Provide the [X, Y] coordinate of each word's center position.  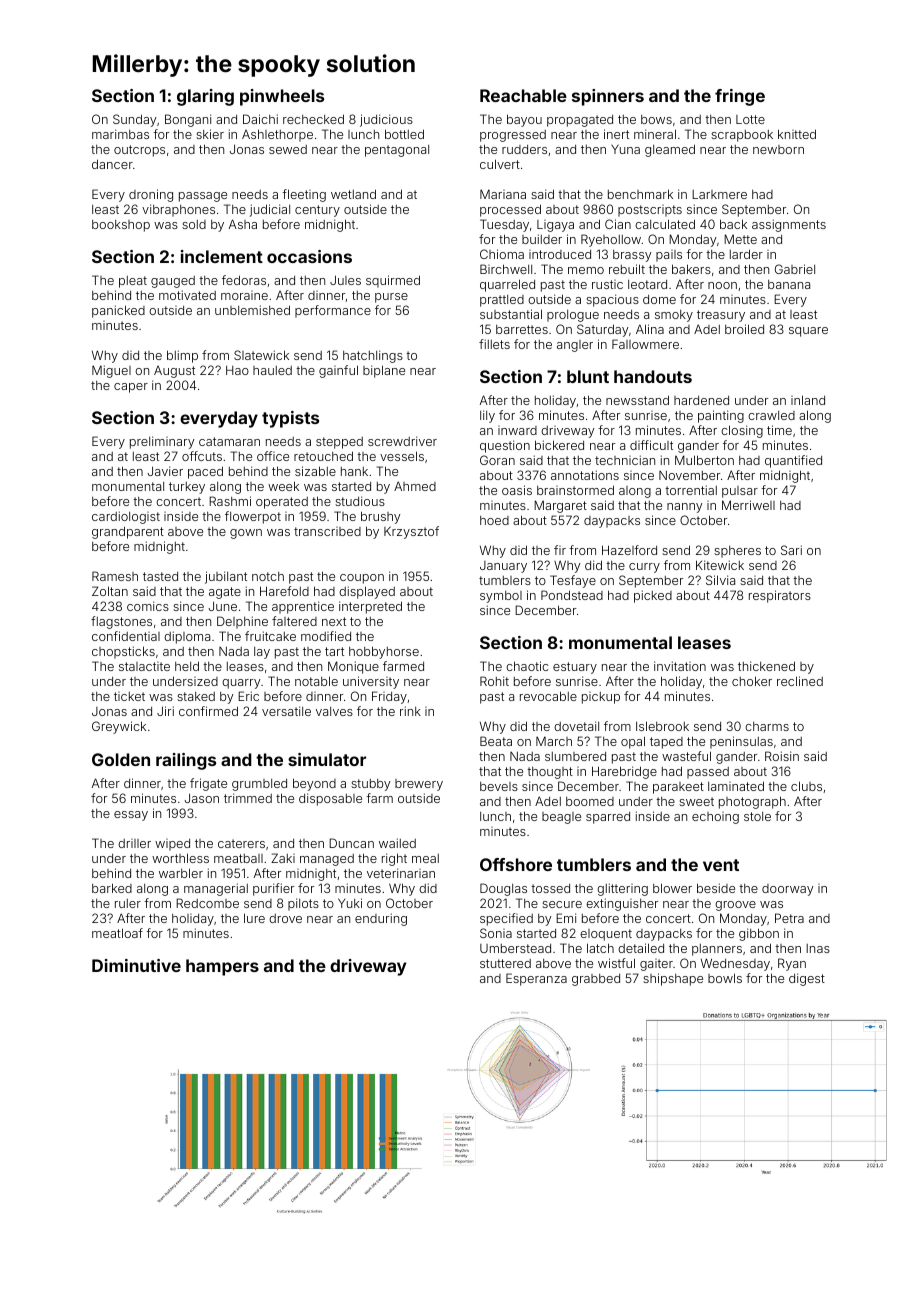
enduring [381, 919]
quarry [241, 684]
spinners [608, 97]
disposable [330, 799]
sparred [608, 818]
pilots [303, 904]
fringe [740, 97]
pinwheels [282, 97]
